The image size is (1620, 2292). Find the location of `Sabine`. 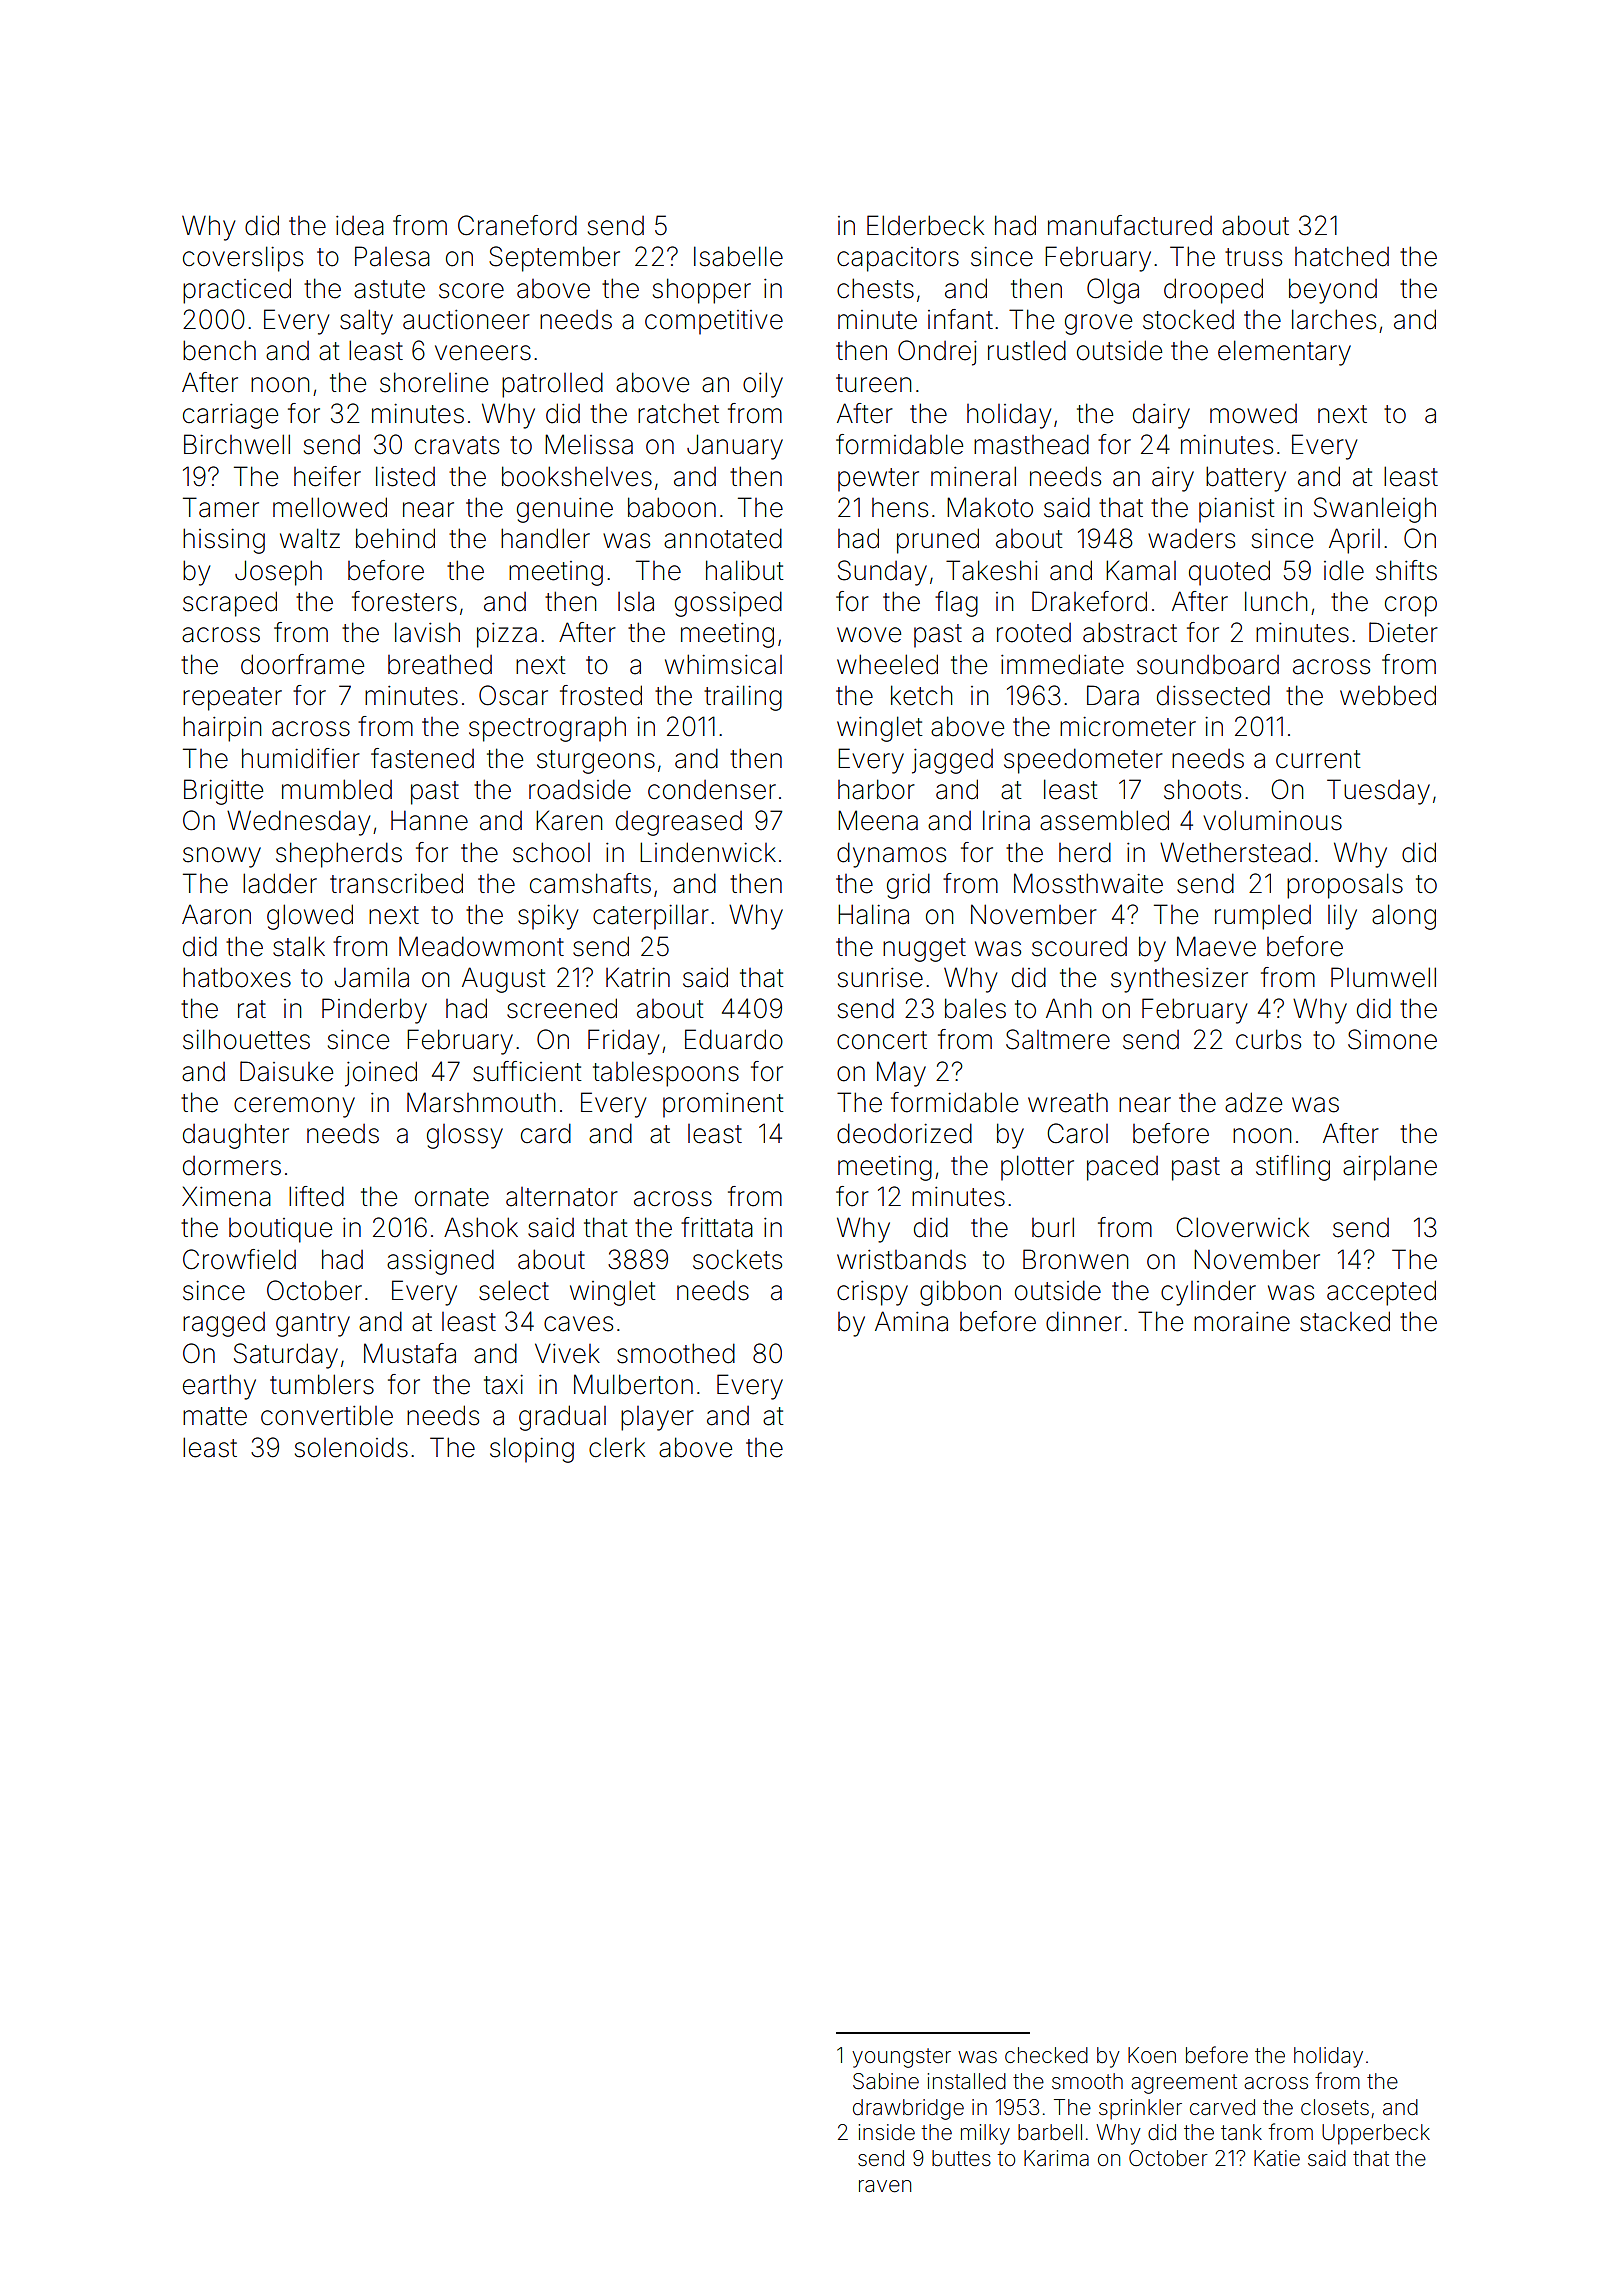

Sabine is located at coordinates (886, 2081).
